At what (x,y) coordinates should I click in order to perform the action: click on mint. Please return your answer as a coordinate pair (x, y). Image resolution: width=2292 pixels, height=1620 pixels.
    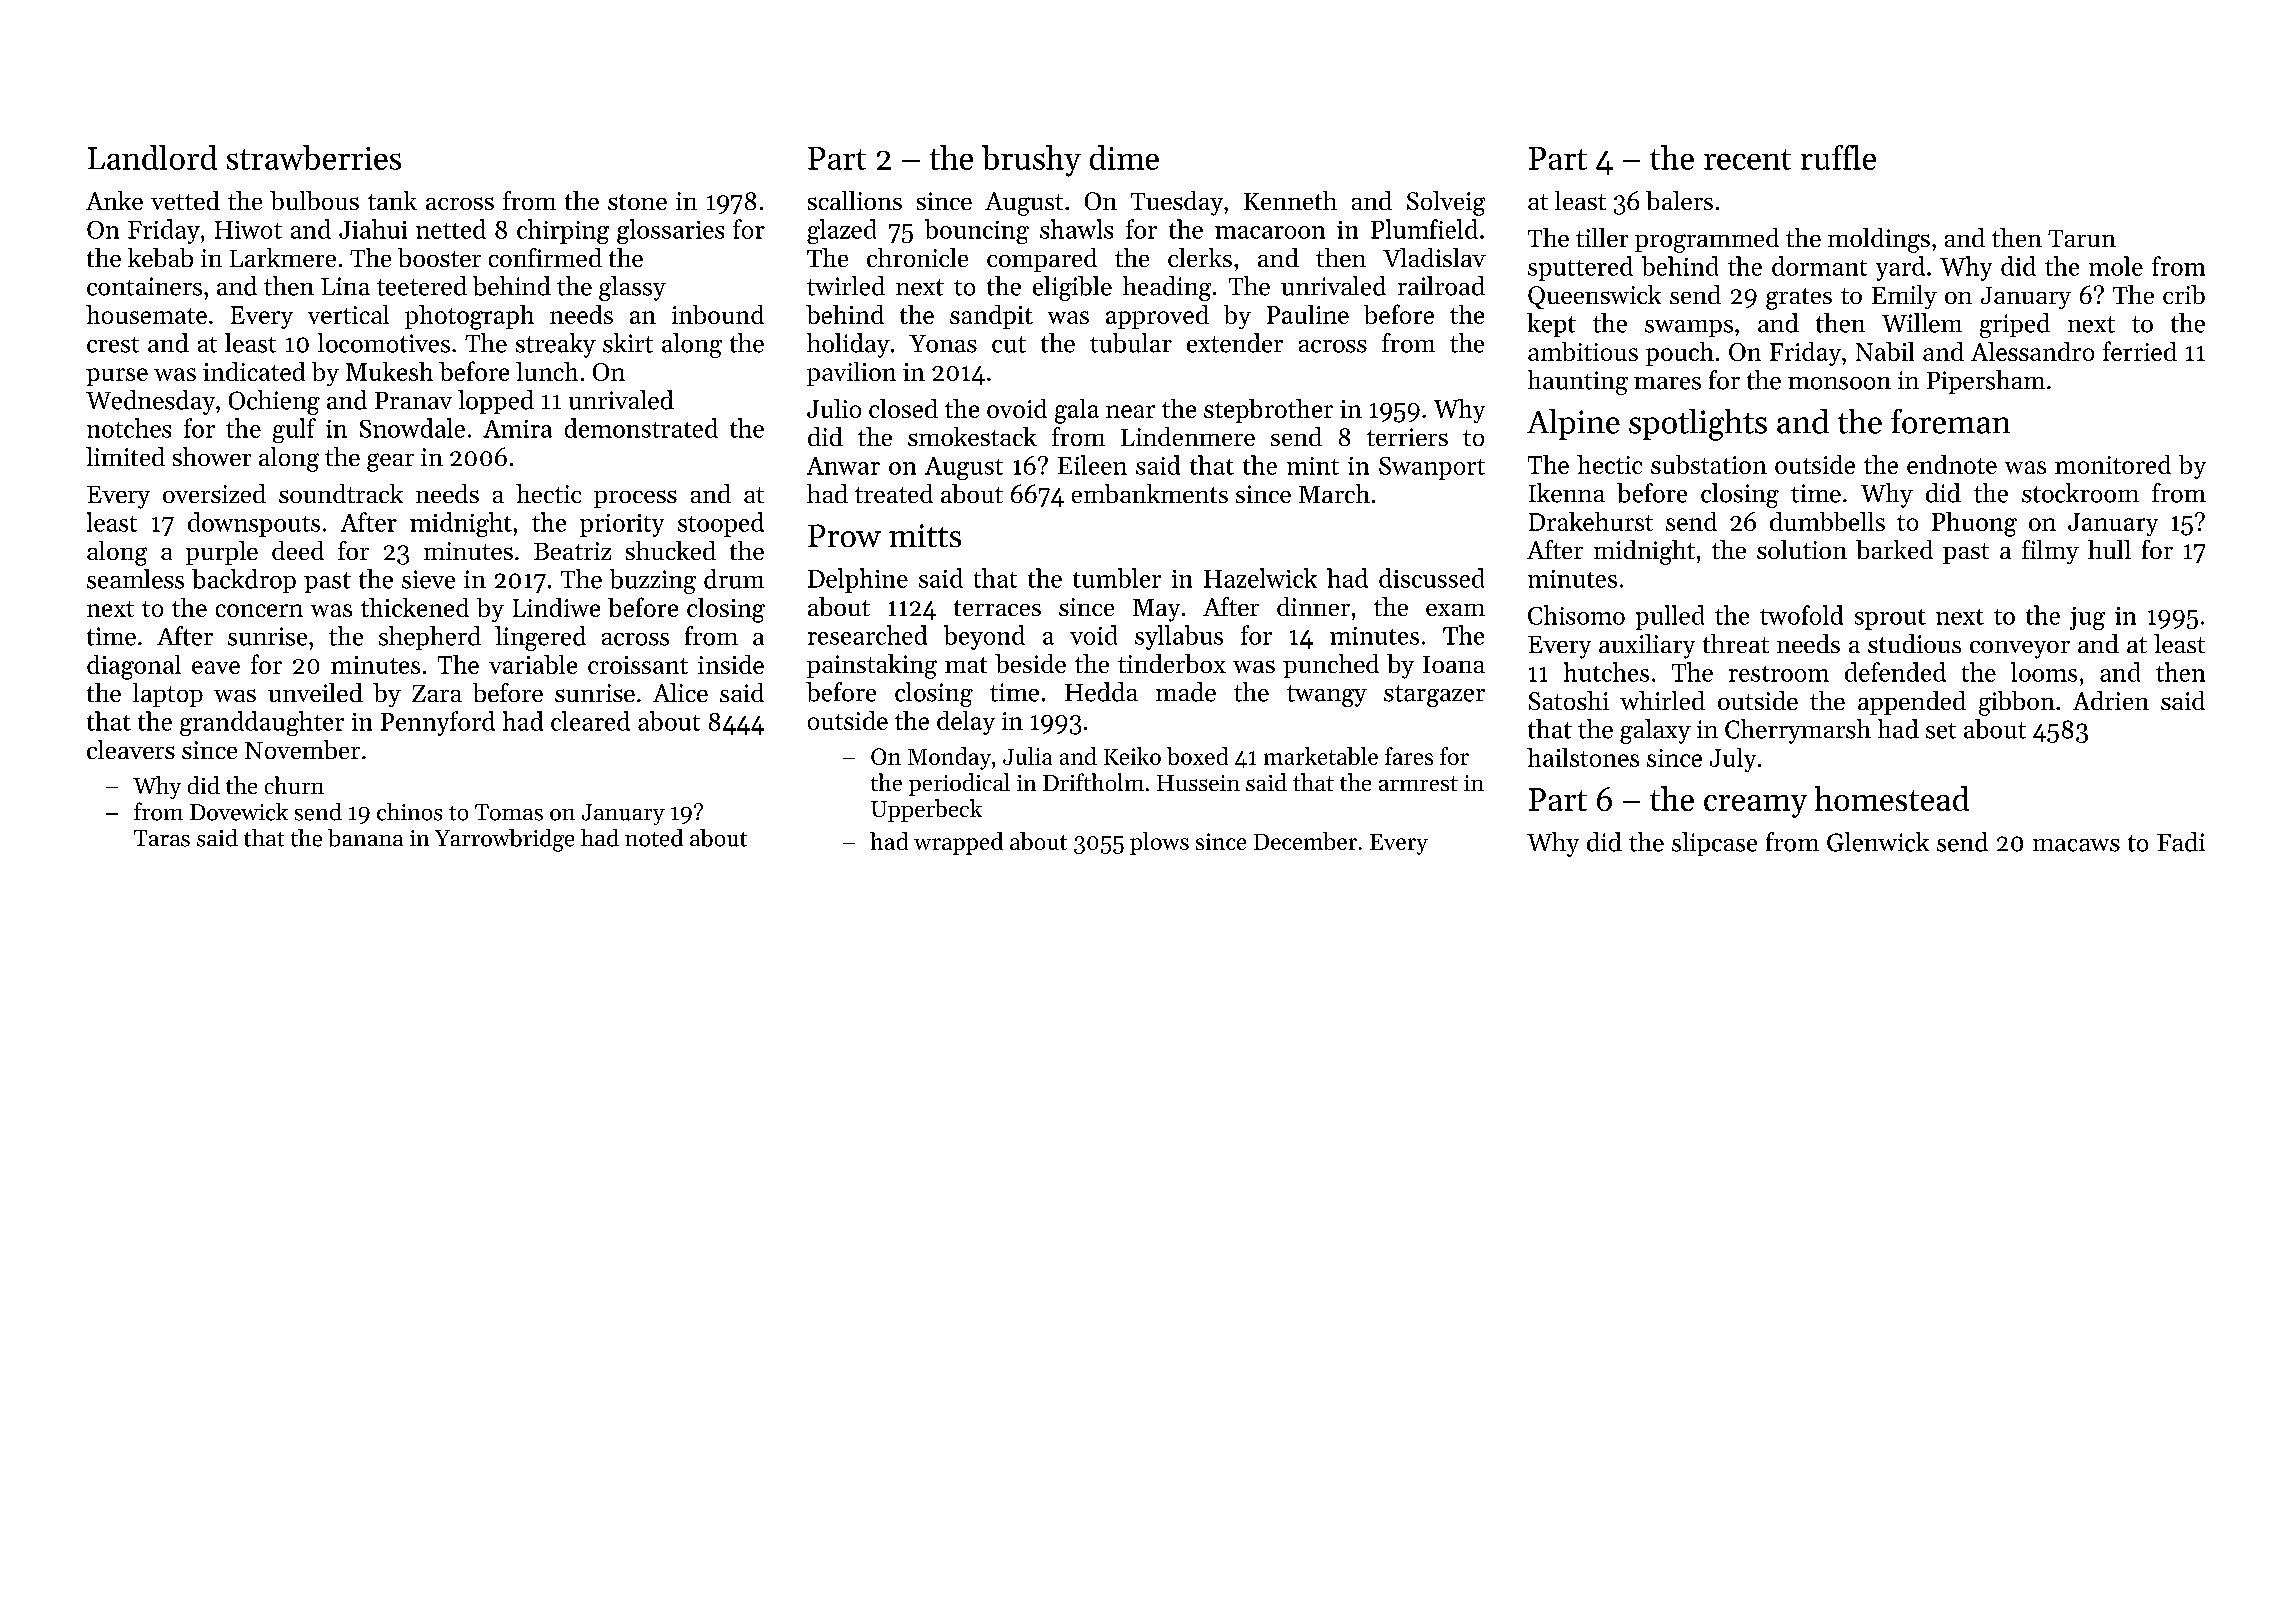
    Looking at the image, I should click on (1313, 466).
